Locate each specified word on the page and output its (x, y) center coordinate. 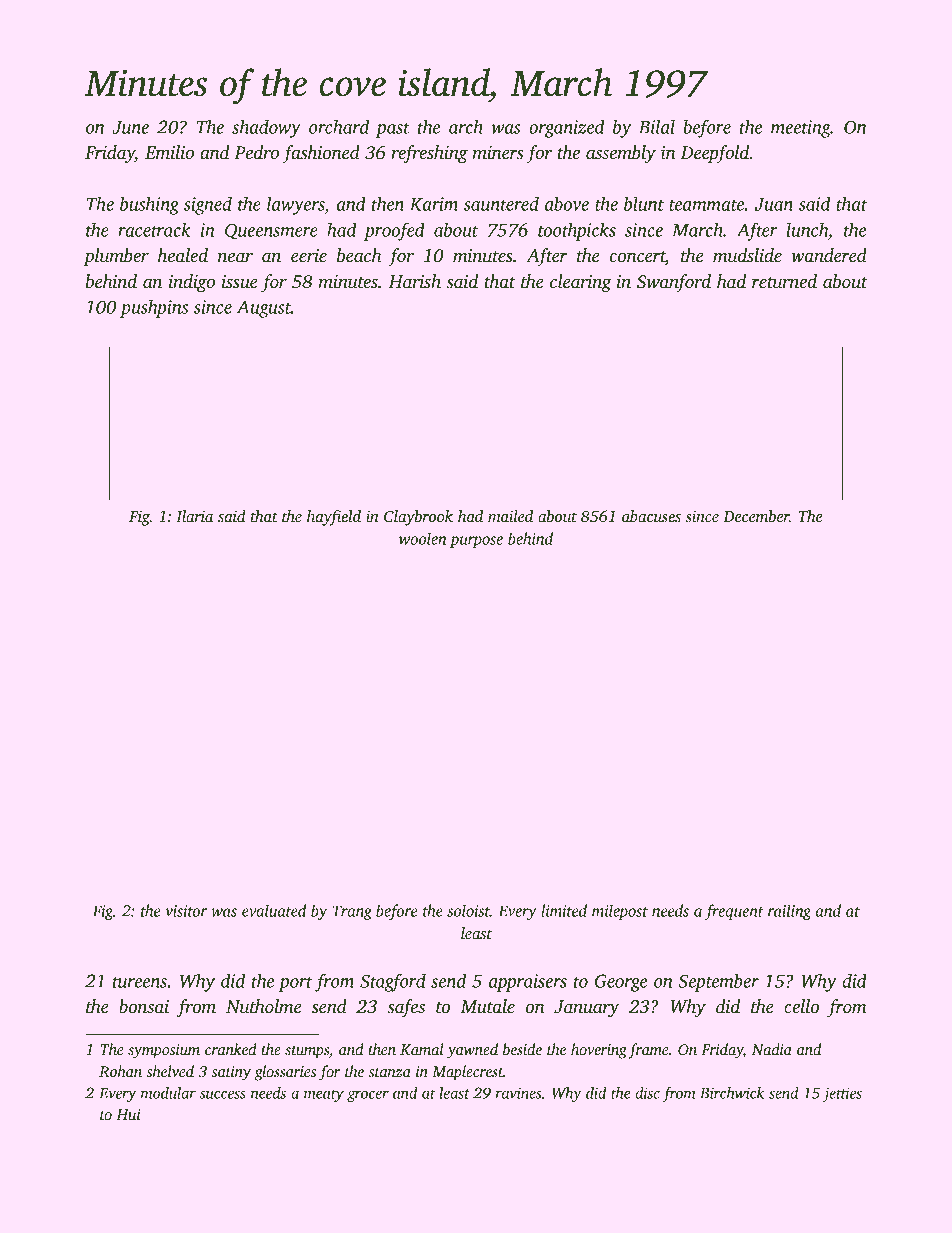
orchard (339, 126)
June (130, 127)
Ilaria (194, 516)
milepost (620, 912)
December (756, 516)
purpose (476, 542)
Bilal (657, 126)
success (223, 1094)
